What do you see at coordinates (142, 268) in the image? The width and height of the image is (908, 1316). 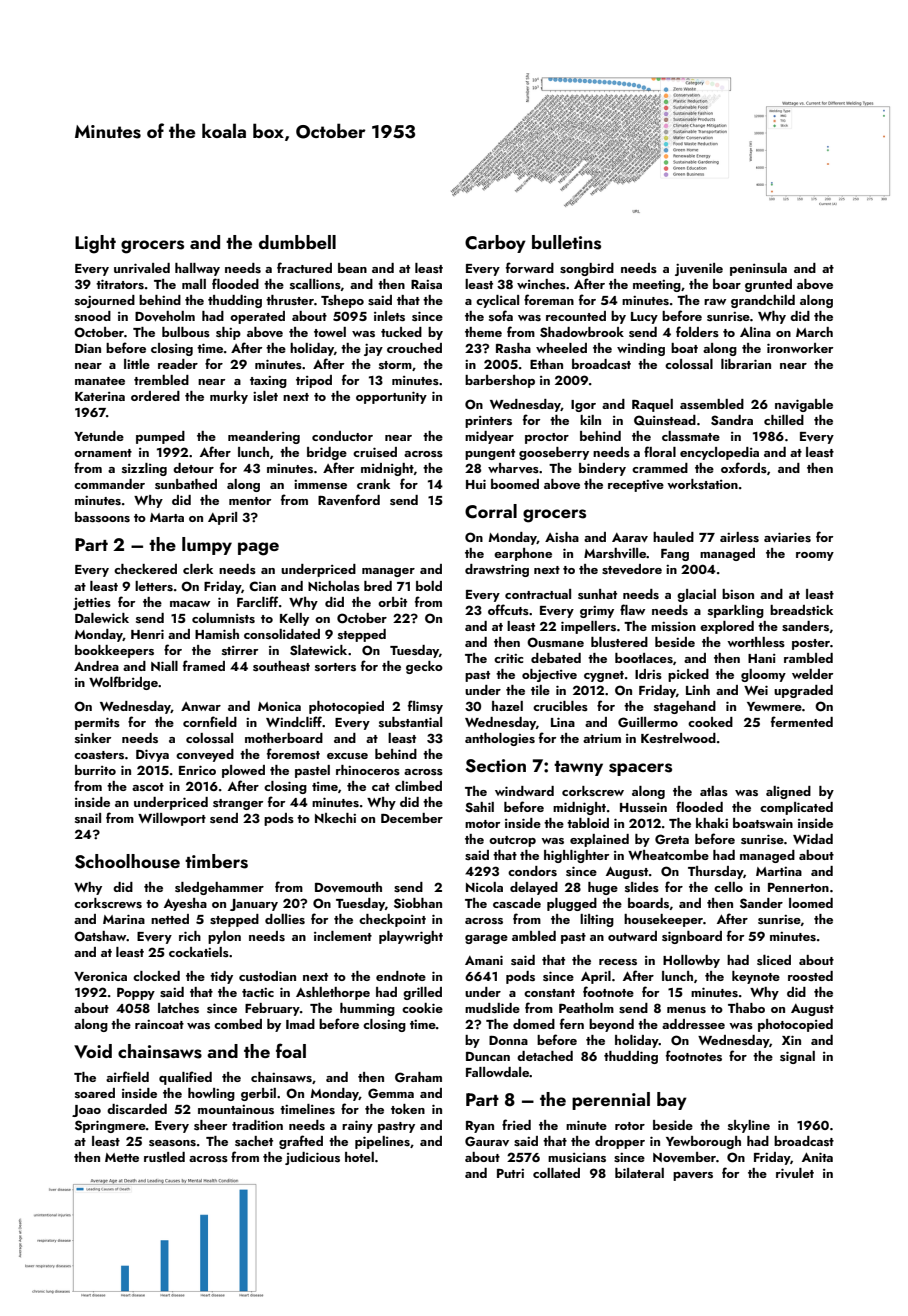 I see `unrivaled` at bounding box center [142, 268].
